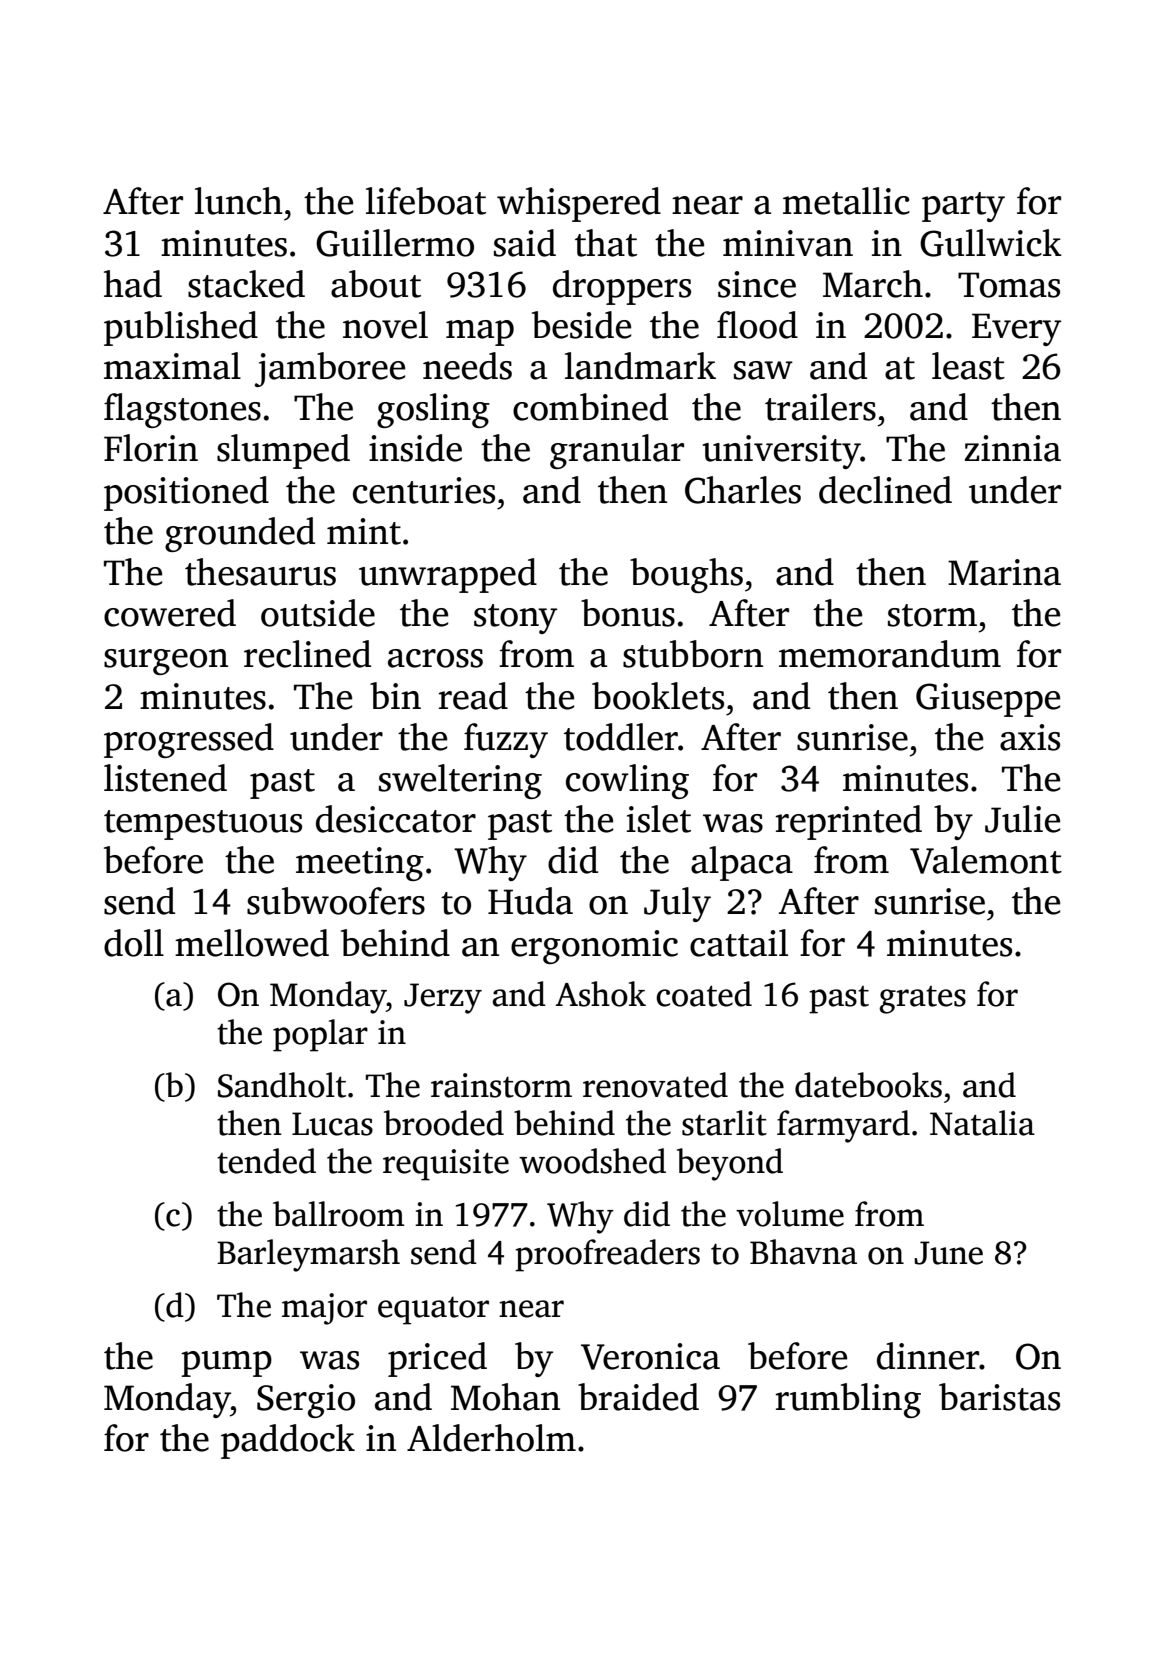  What do you see at coordinates (1013, 448) in the image?
I see `zinnia` at bounding box center [1013, 448].
